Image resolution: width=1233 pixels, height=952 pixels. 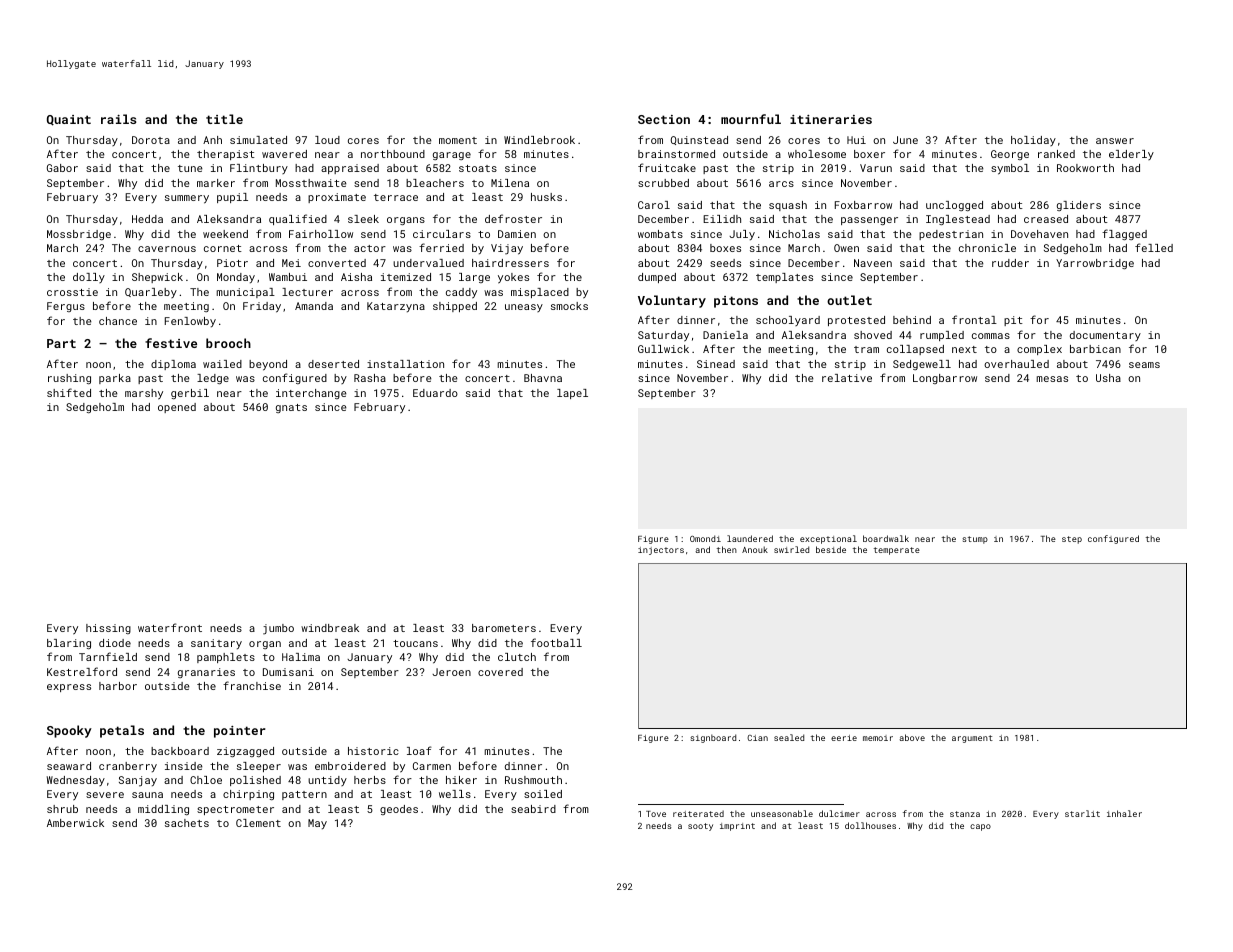 I want to click on Quarleby, so click(x=151, y=293).
